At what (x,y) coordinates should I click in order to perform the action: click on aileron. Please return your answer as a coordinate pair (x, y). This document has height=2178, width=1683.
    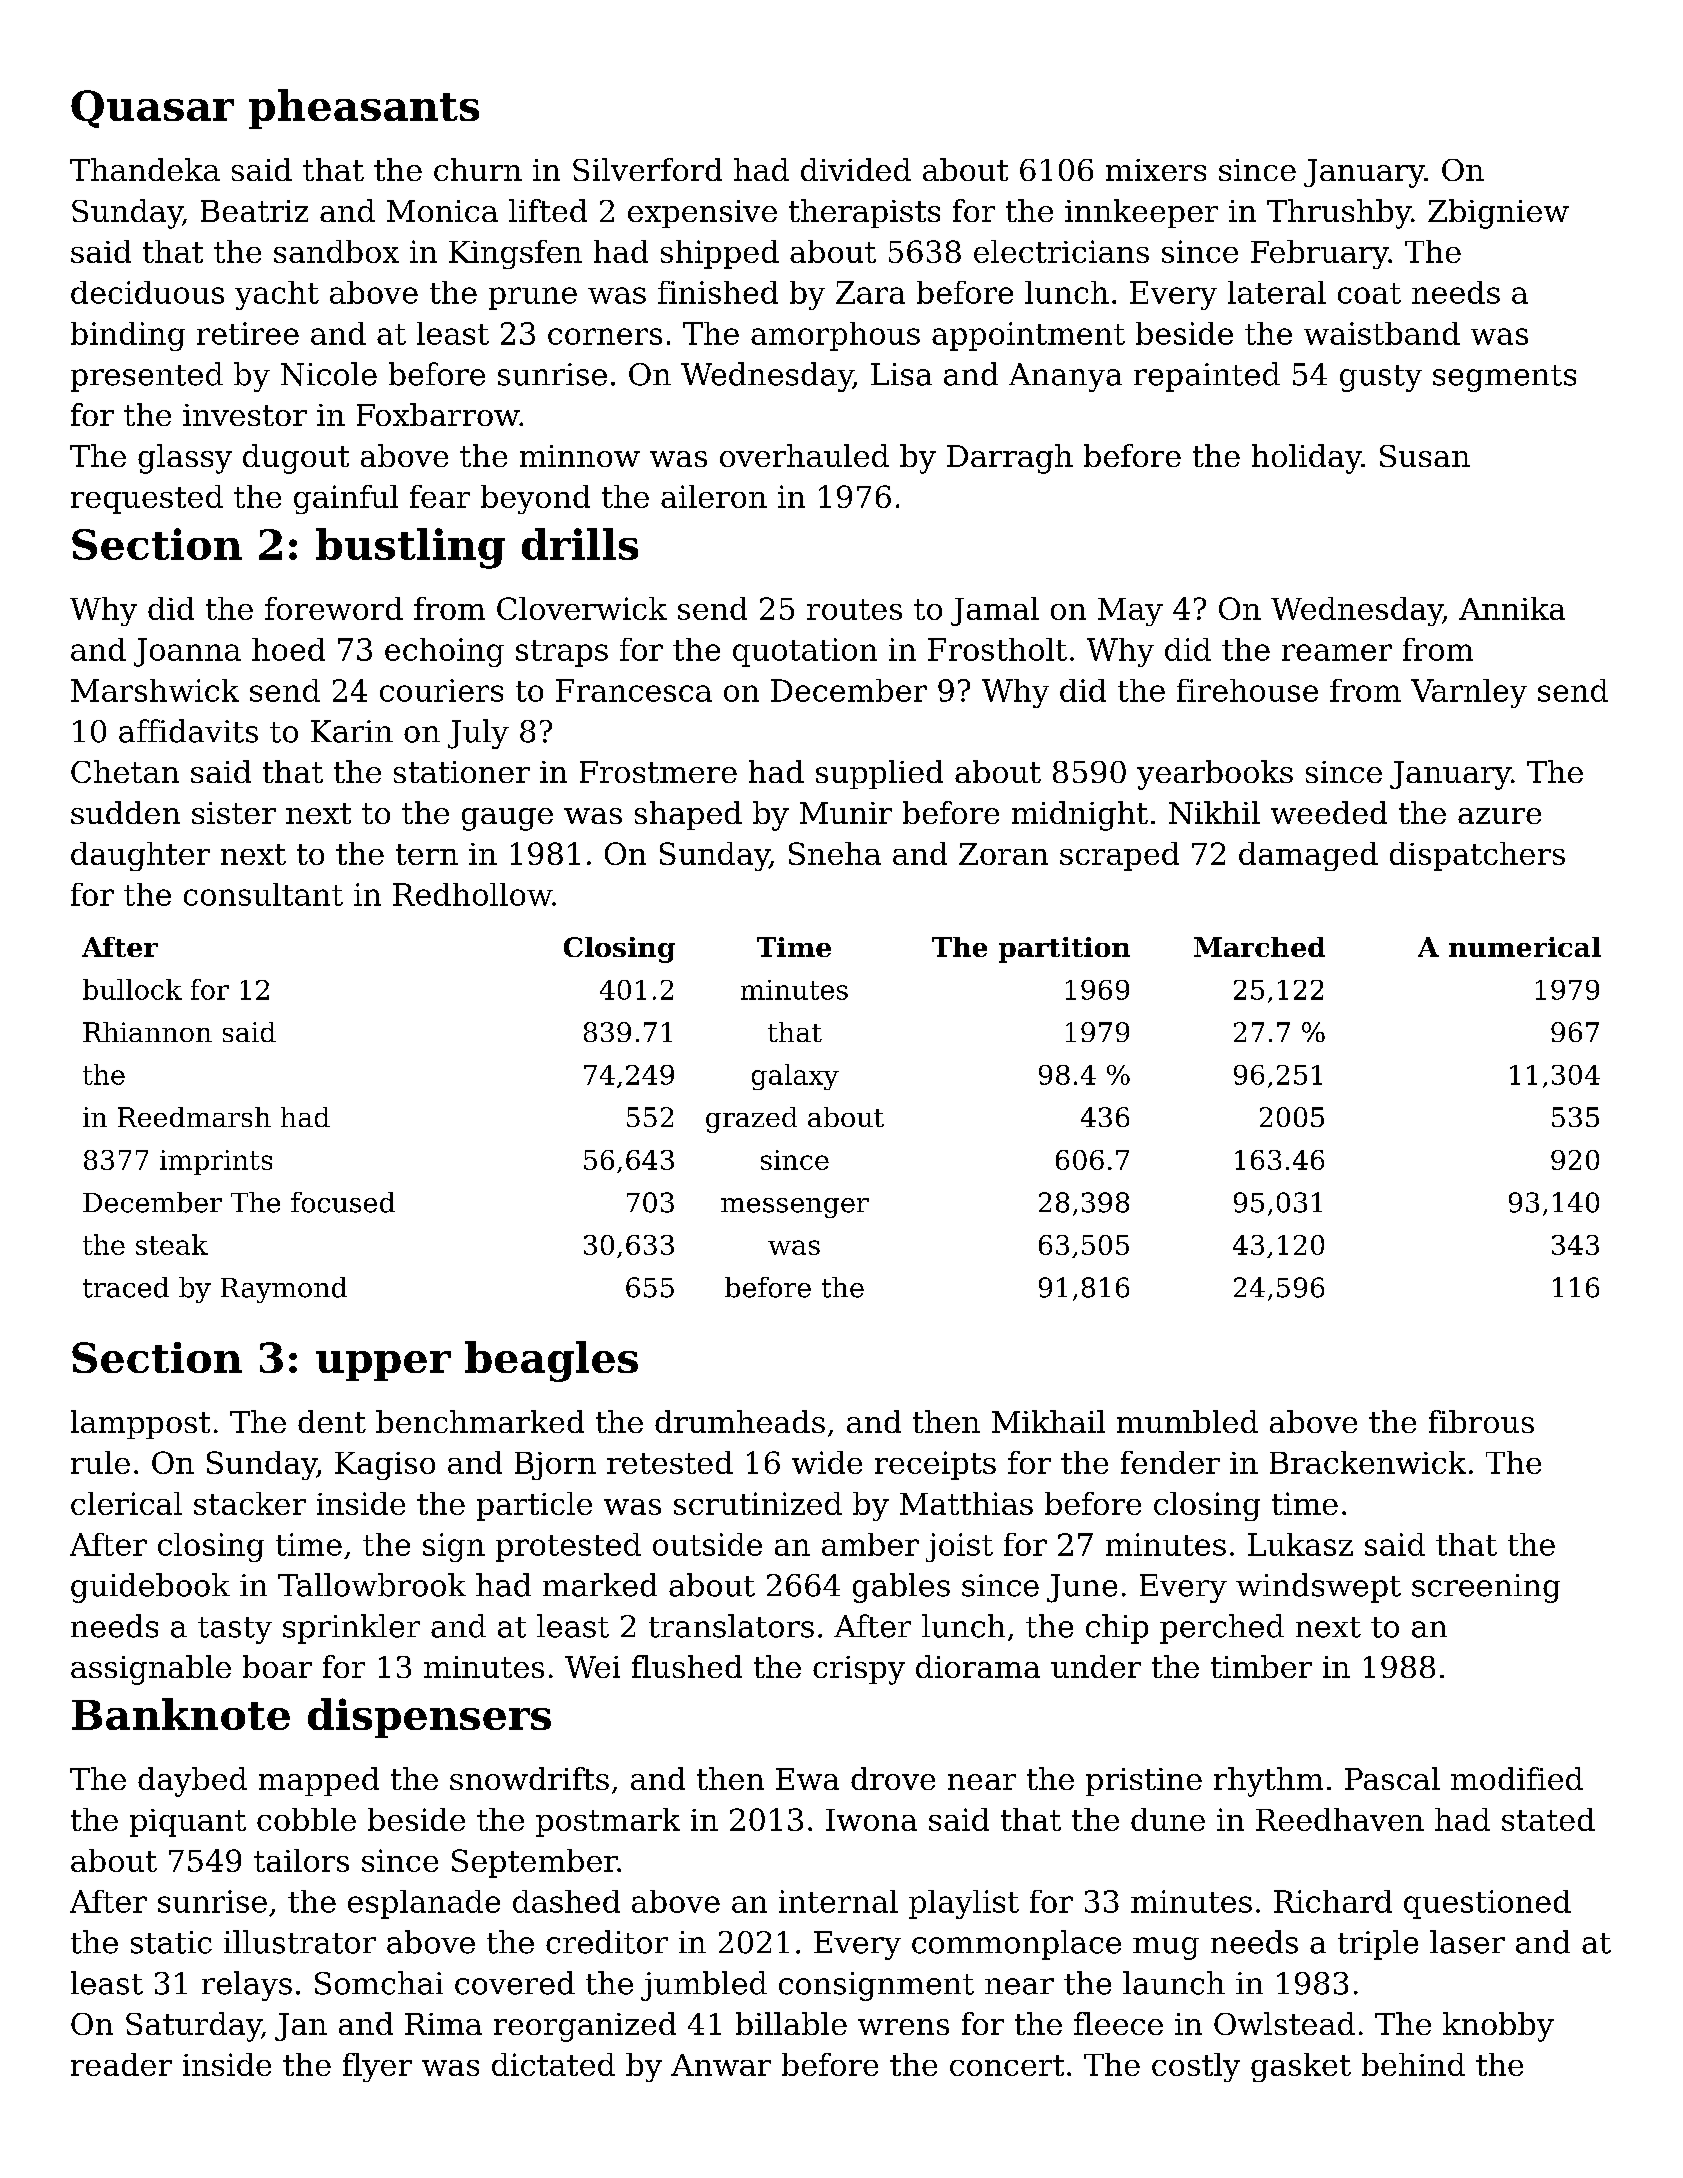
    Looking at the image, I should click on (714, 496).
